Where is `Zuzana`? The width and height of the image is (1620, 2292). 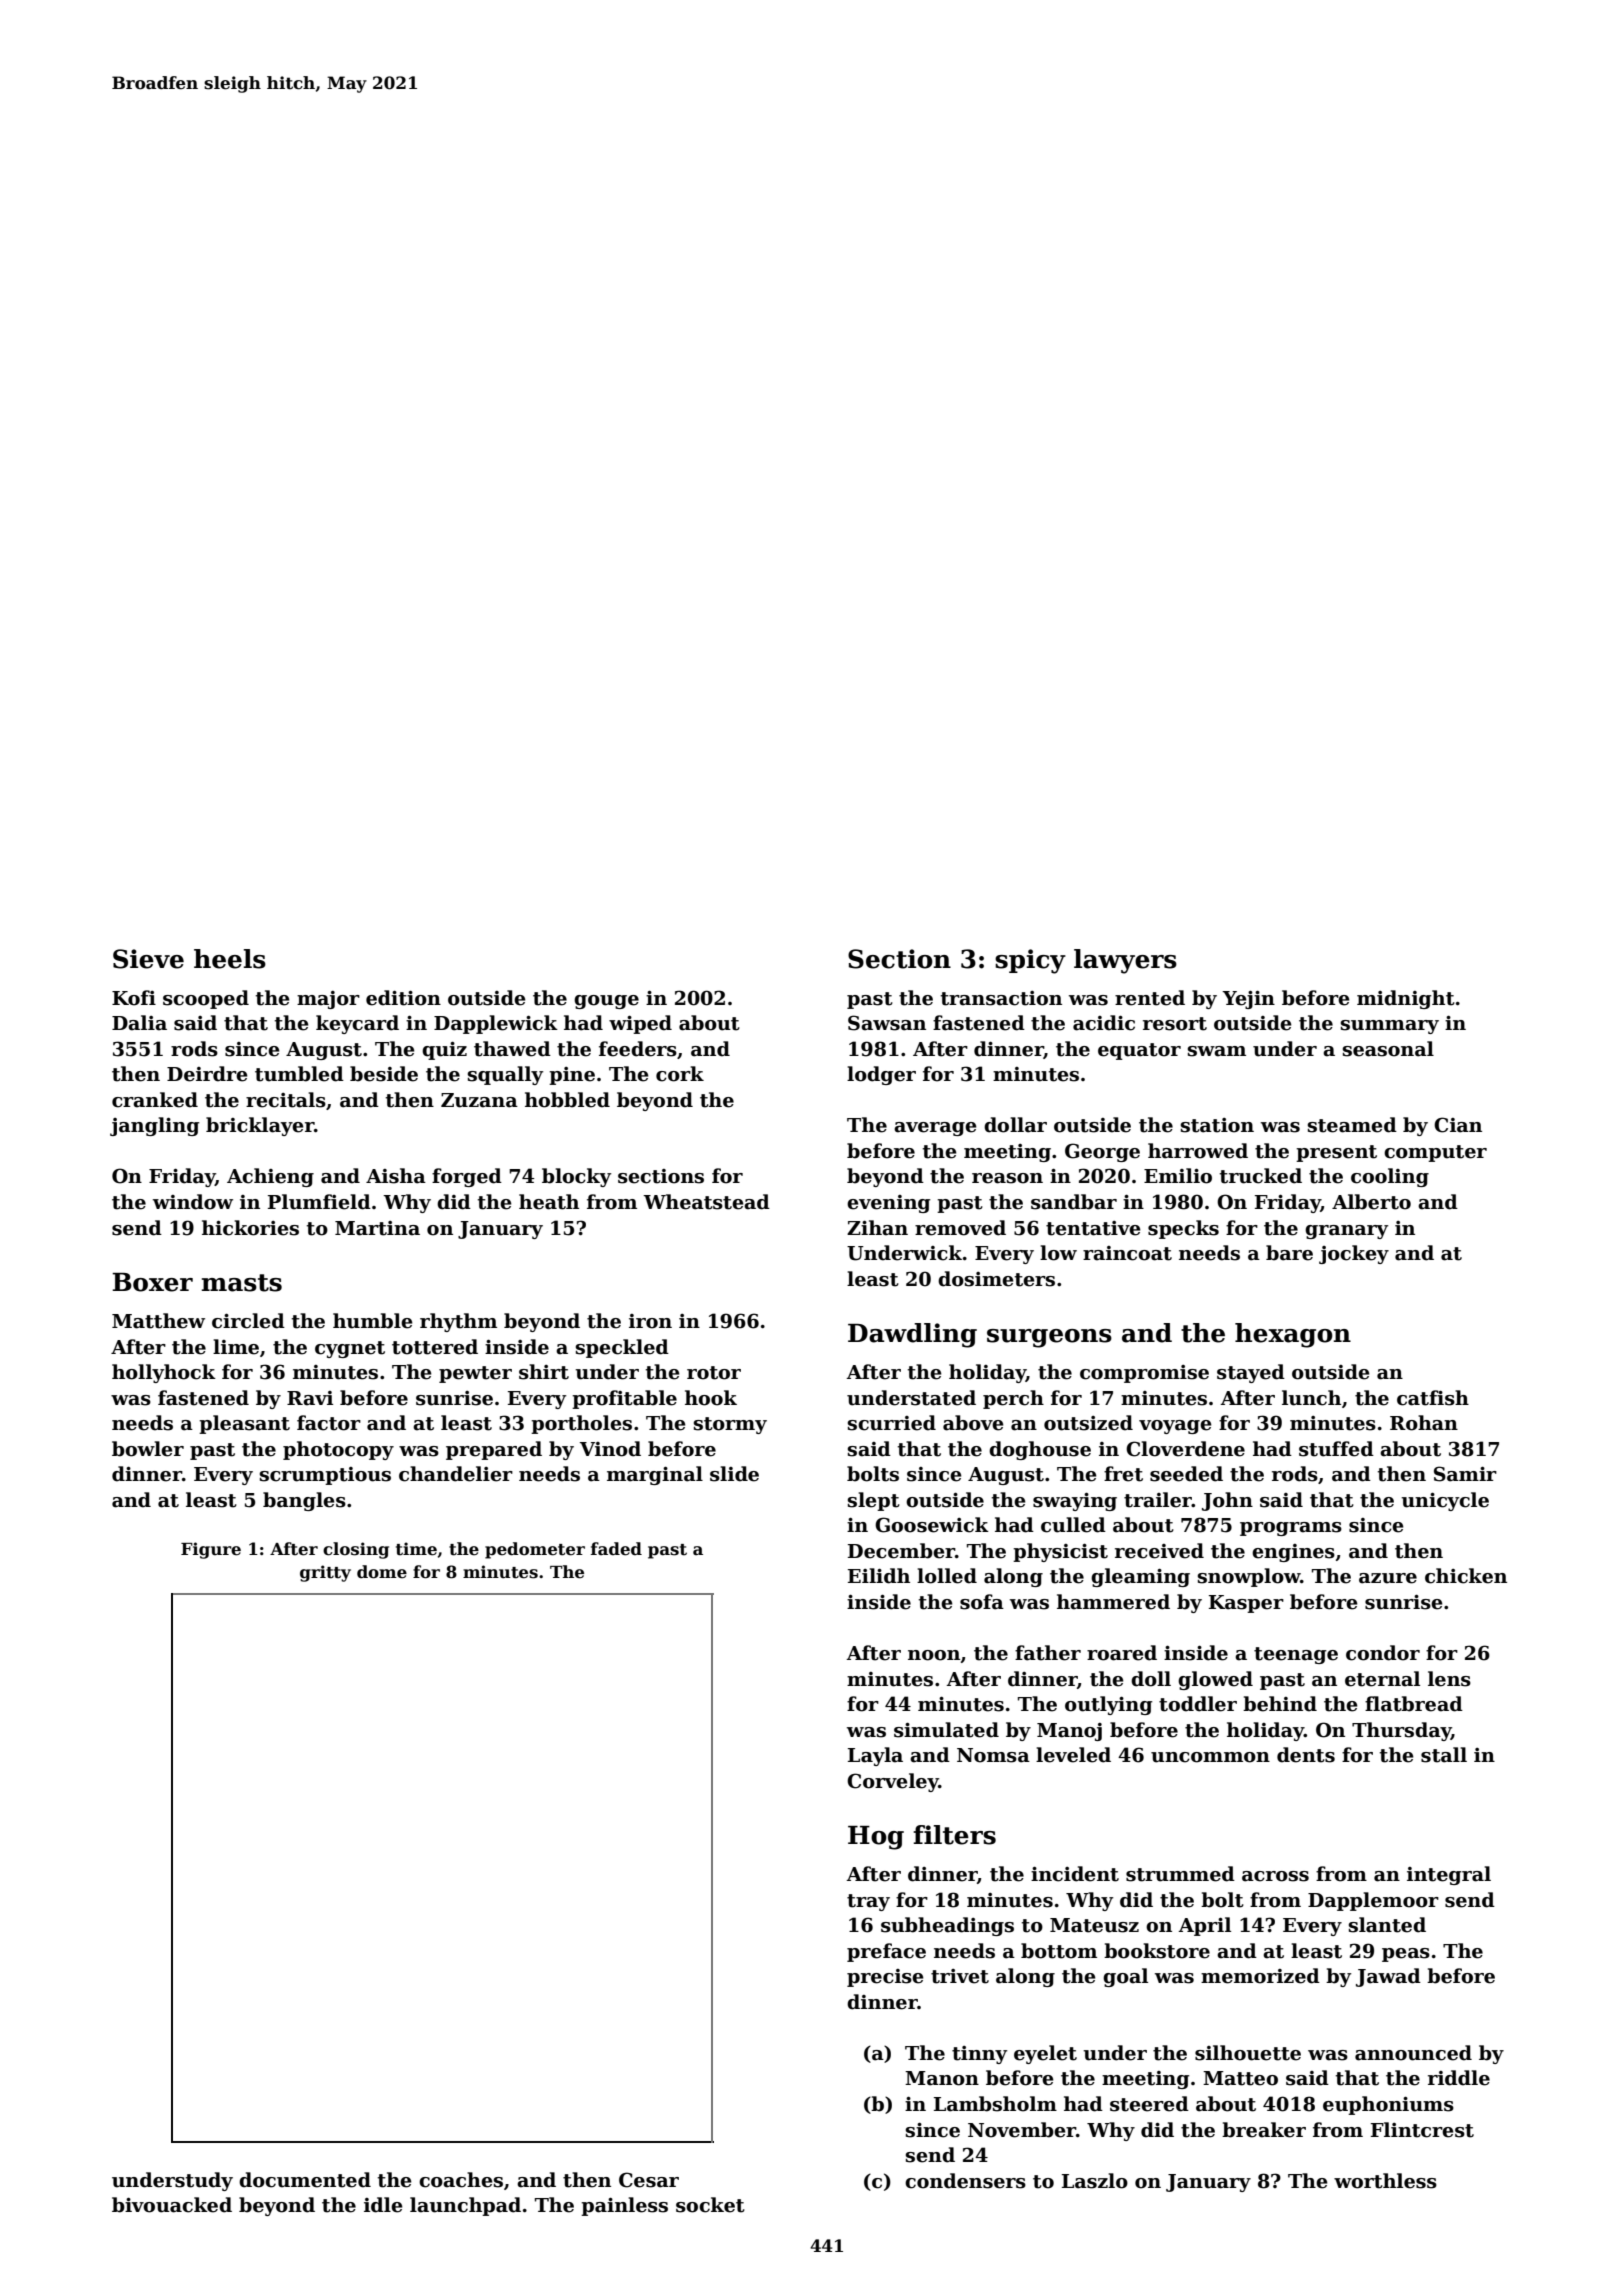
Zuzana is located at coordinates (479, 1100).
